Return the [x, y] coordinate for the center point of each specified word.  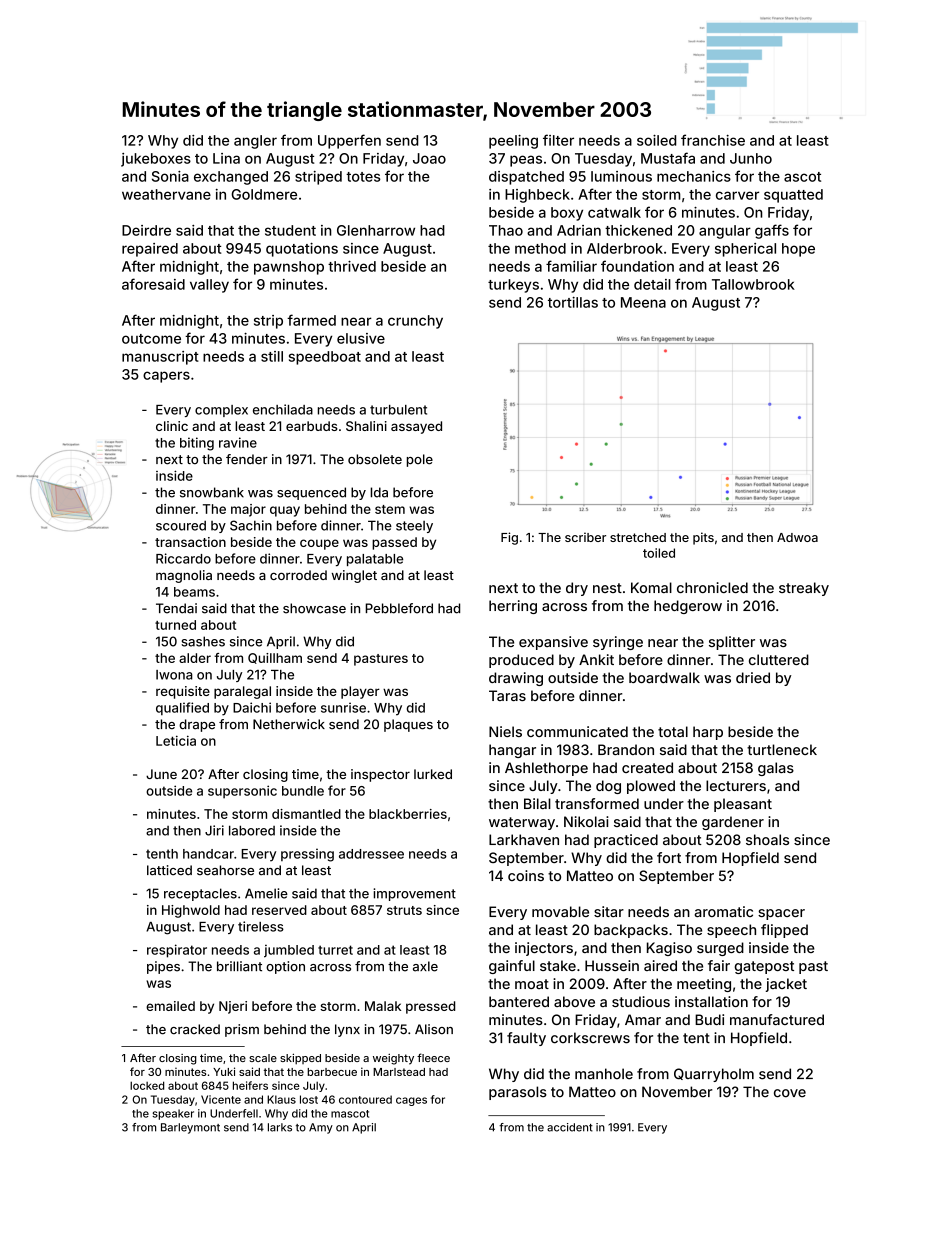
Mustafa [668, 158]
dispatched [526, 178]
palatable [375, 560]
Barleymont [190, 1128]
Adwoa [797, 537]
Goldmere [264, 194]
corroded [298, 575]
